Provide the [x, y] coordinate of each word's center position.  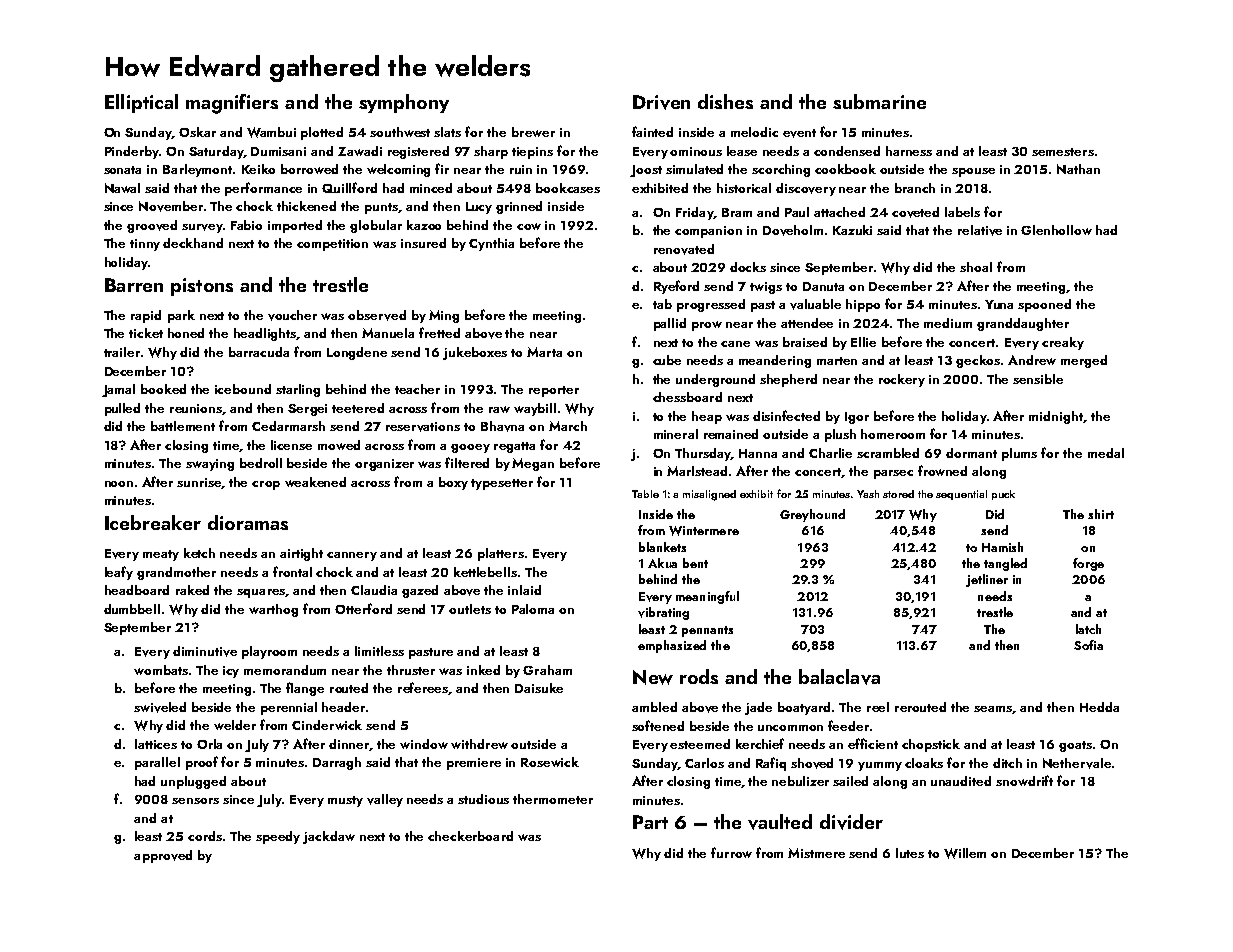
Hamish [1002, 547]
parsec [893, 474]
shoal [976, 267]
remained [731, 434]
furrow [731, 852]
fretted [439, 332]
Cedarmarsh [288, 426]
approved [163, 856]
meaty [161, 555]
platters [501, 554]
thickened [306, 206]
